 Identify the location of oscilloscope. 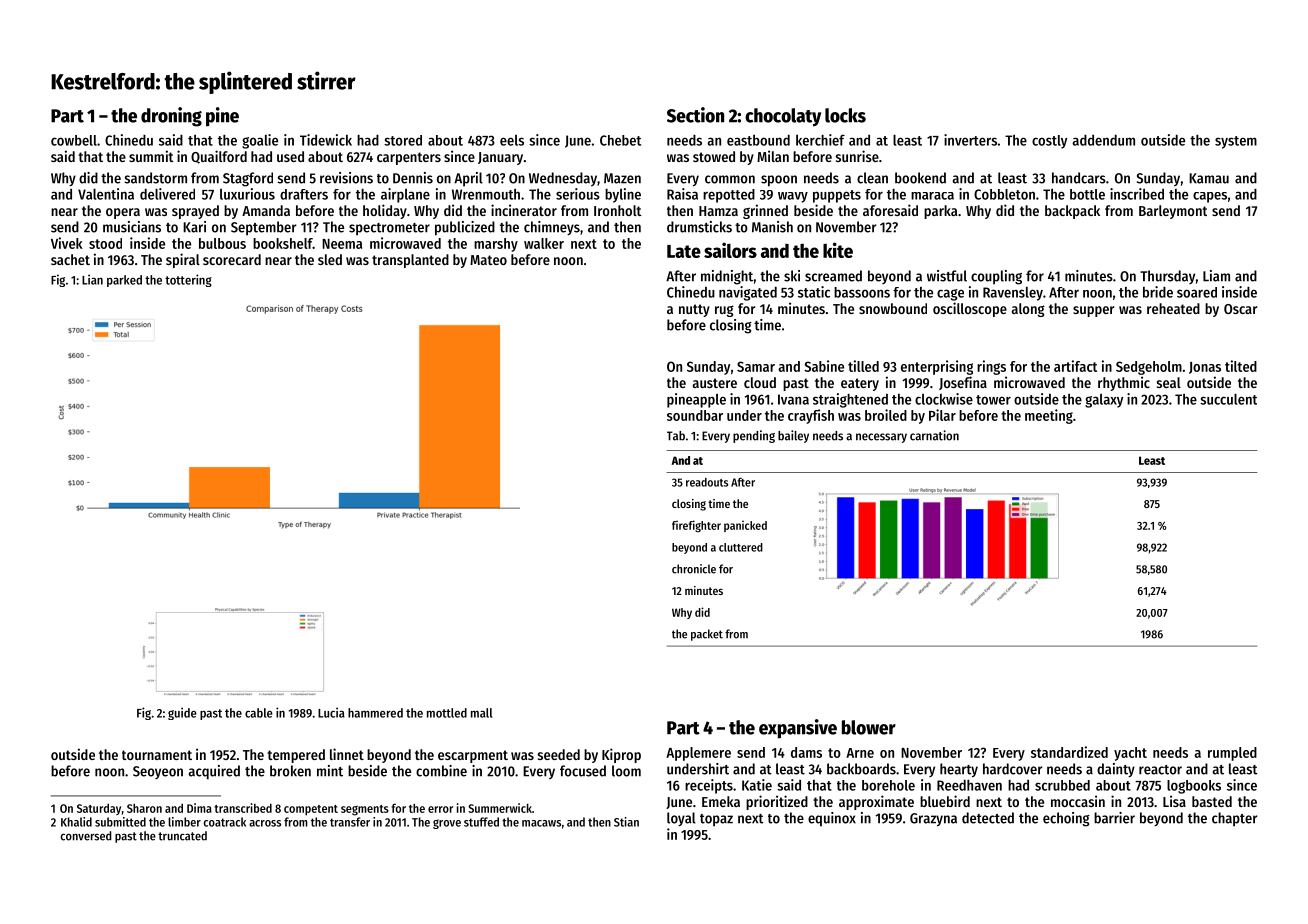
(970, 309).
